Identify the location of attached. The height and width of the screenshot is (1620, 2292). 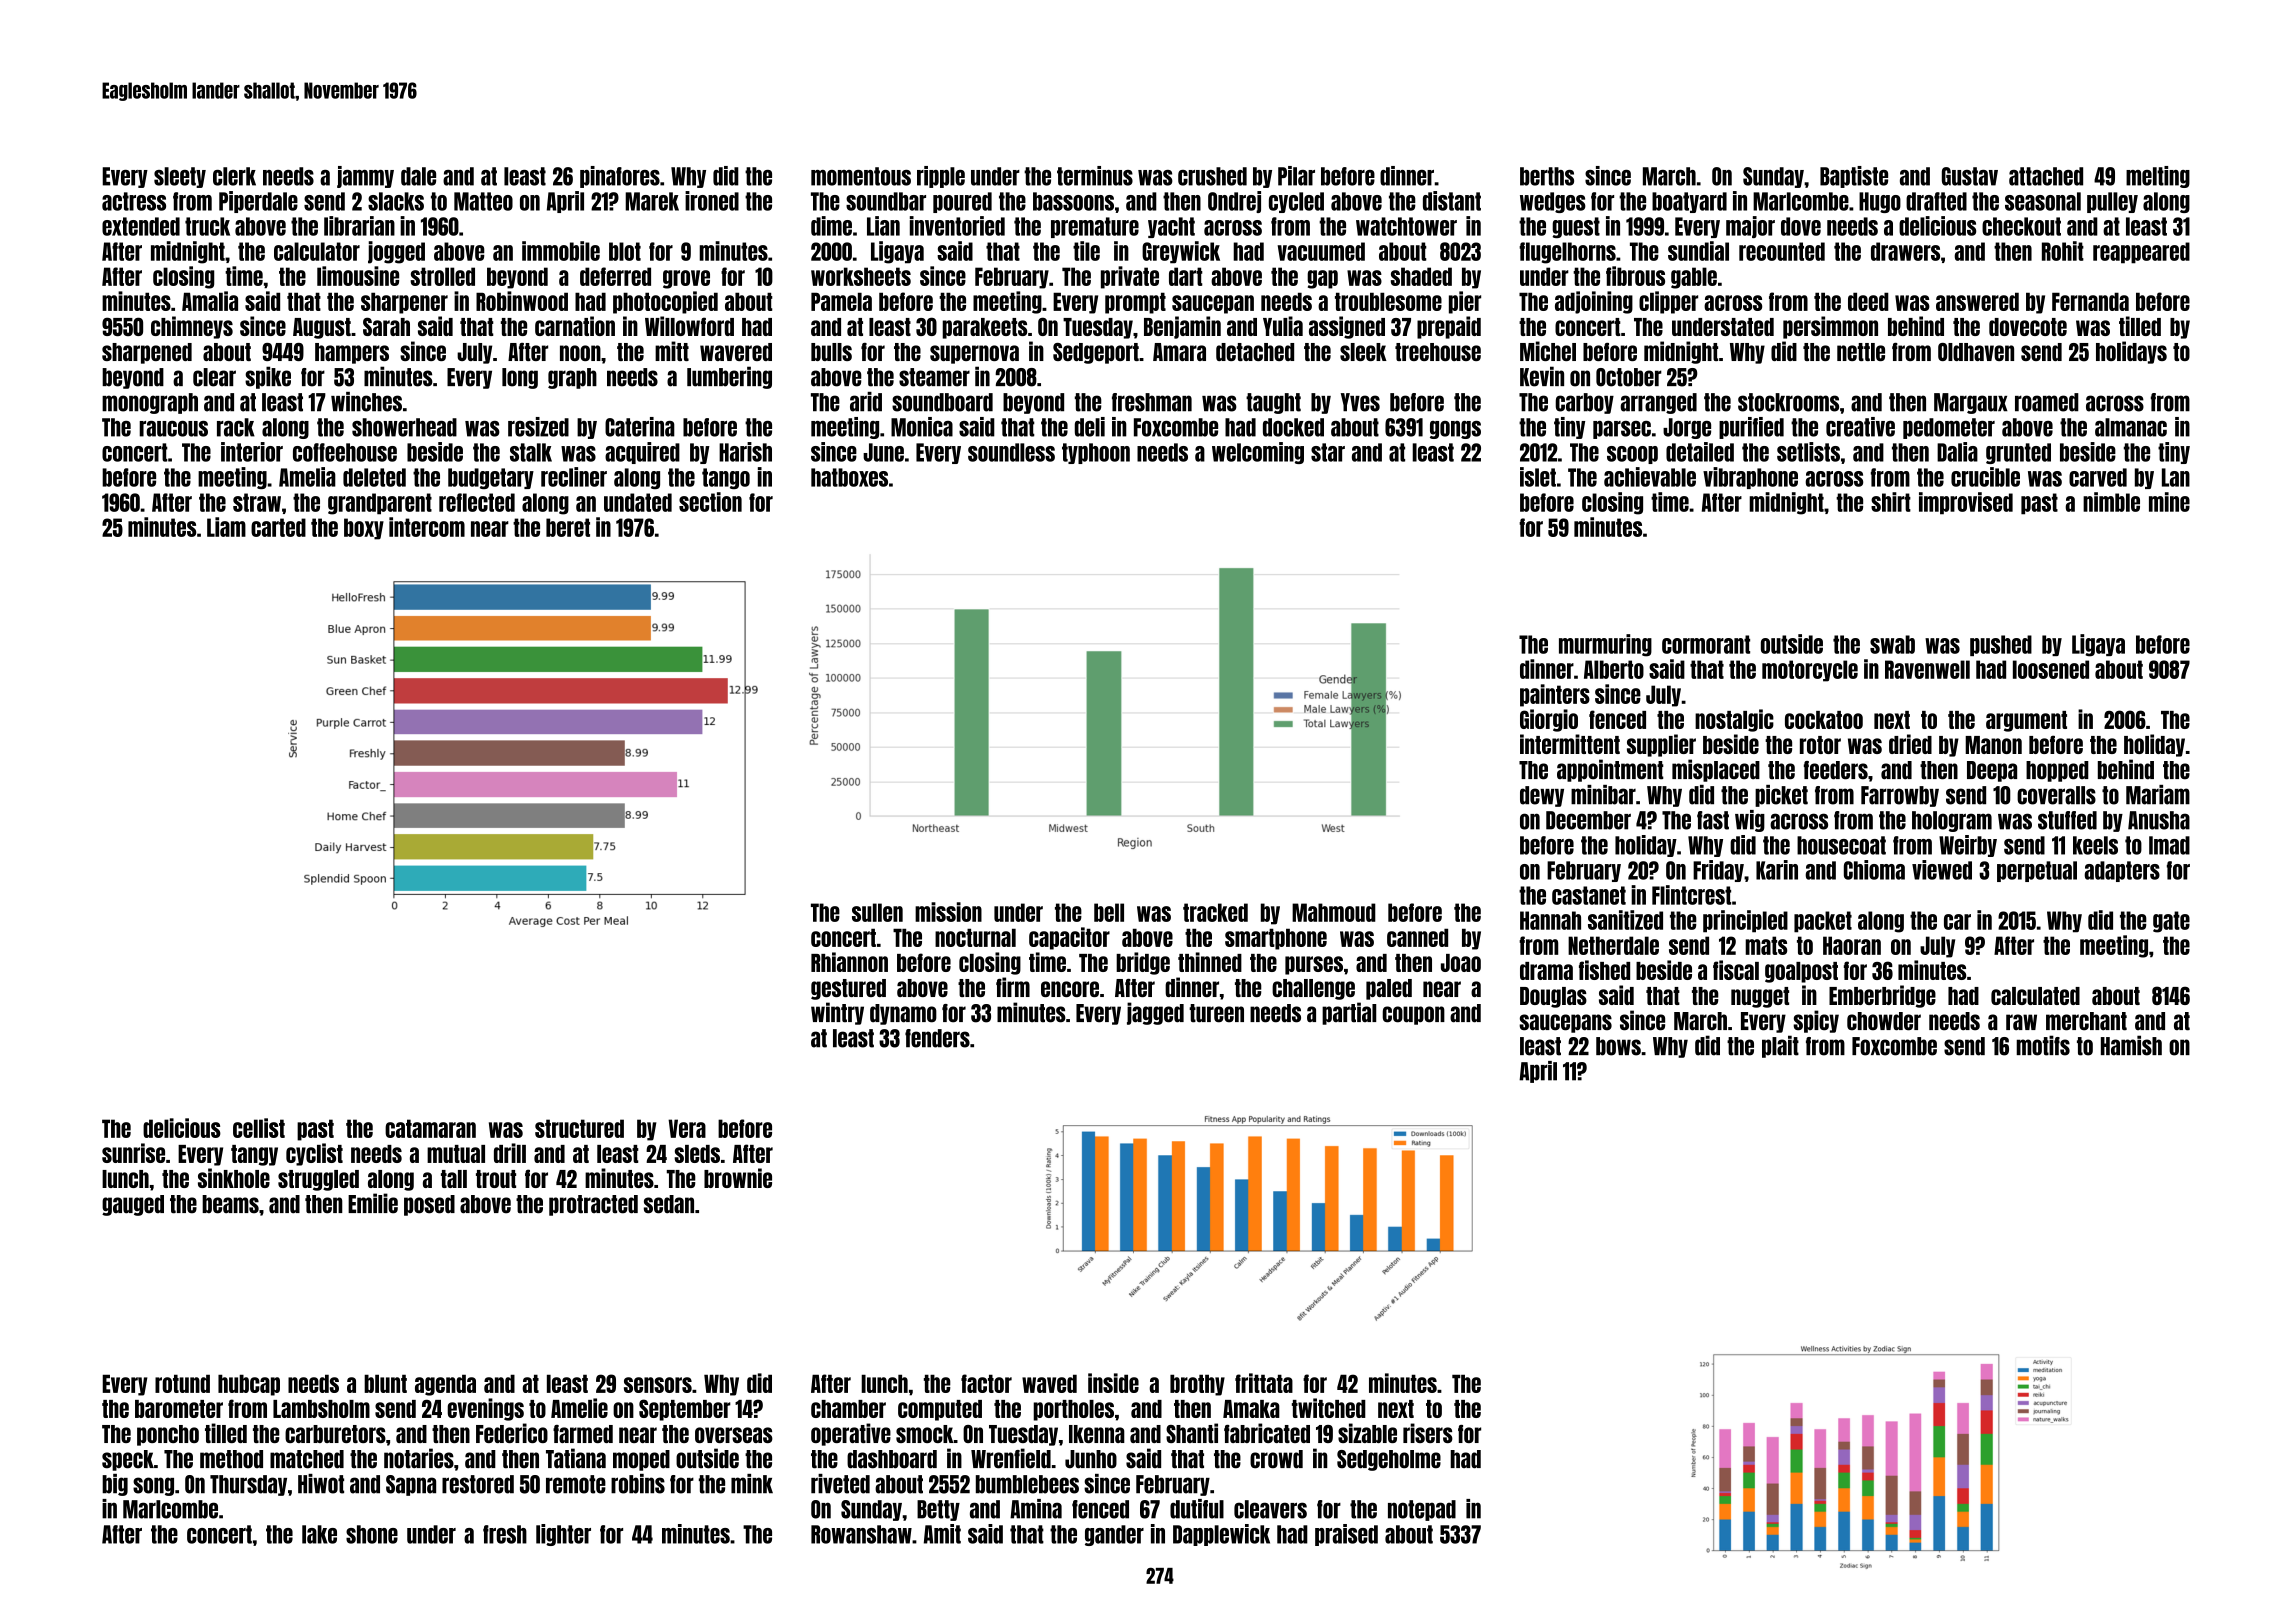
(2046, 176).
